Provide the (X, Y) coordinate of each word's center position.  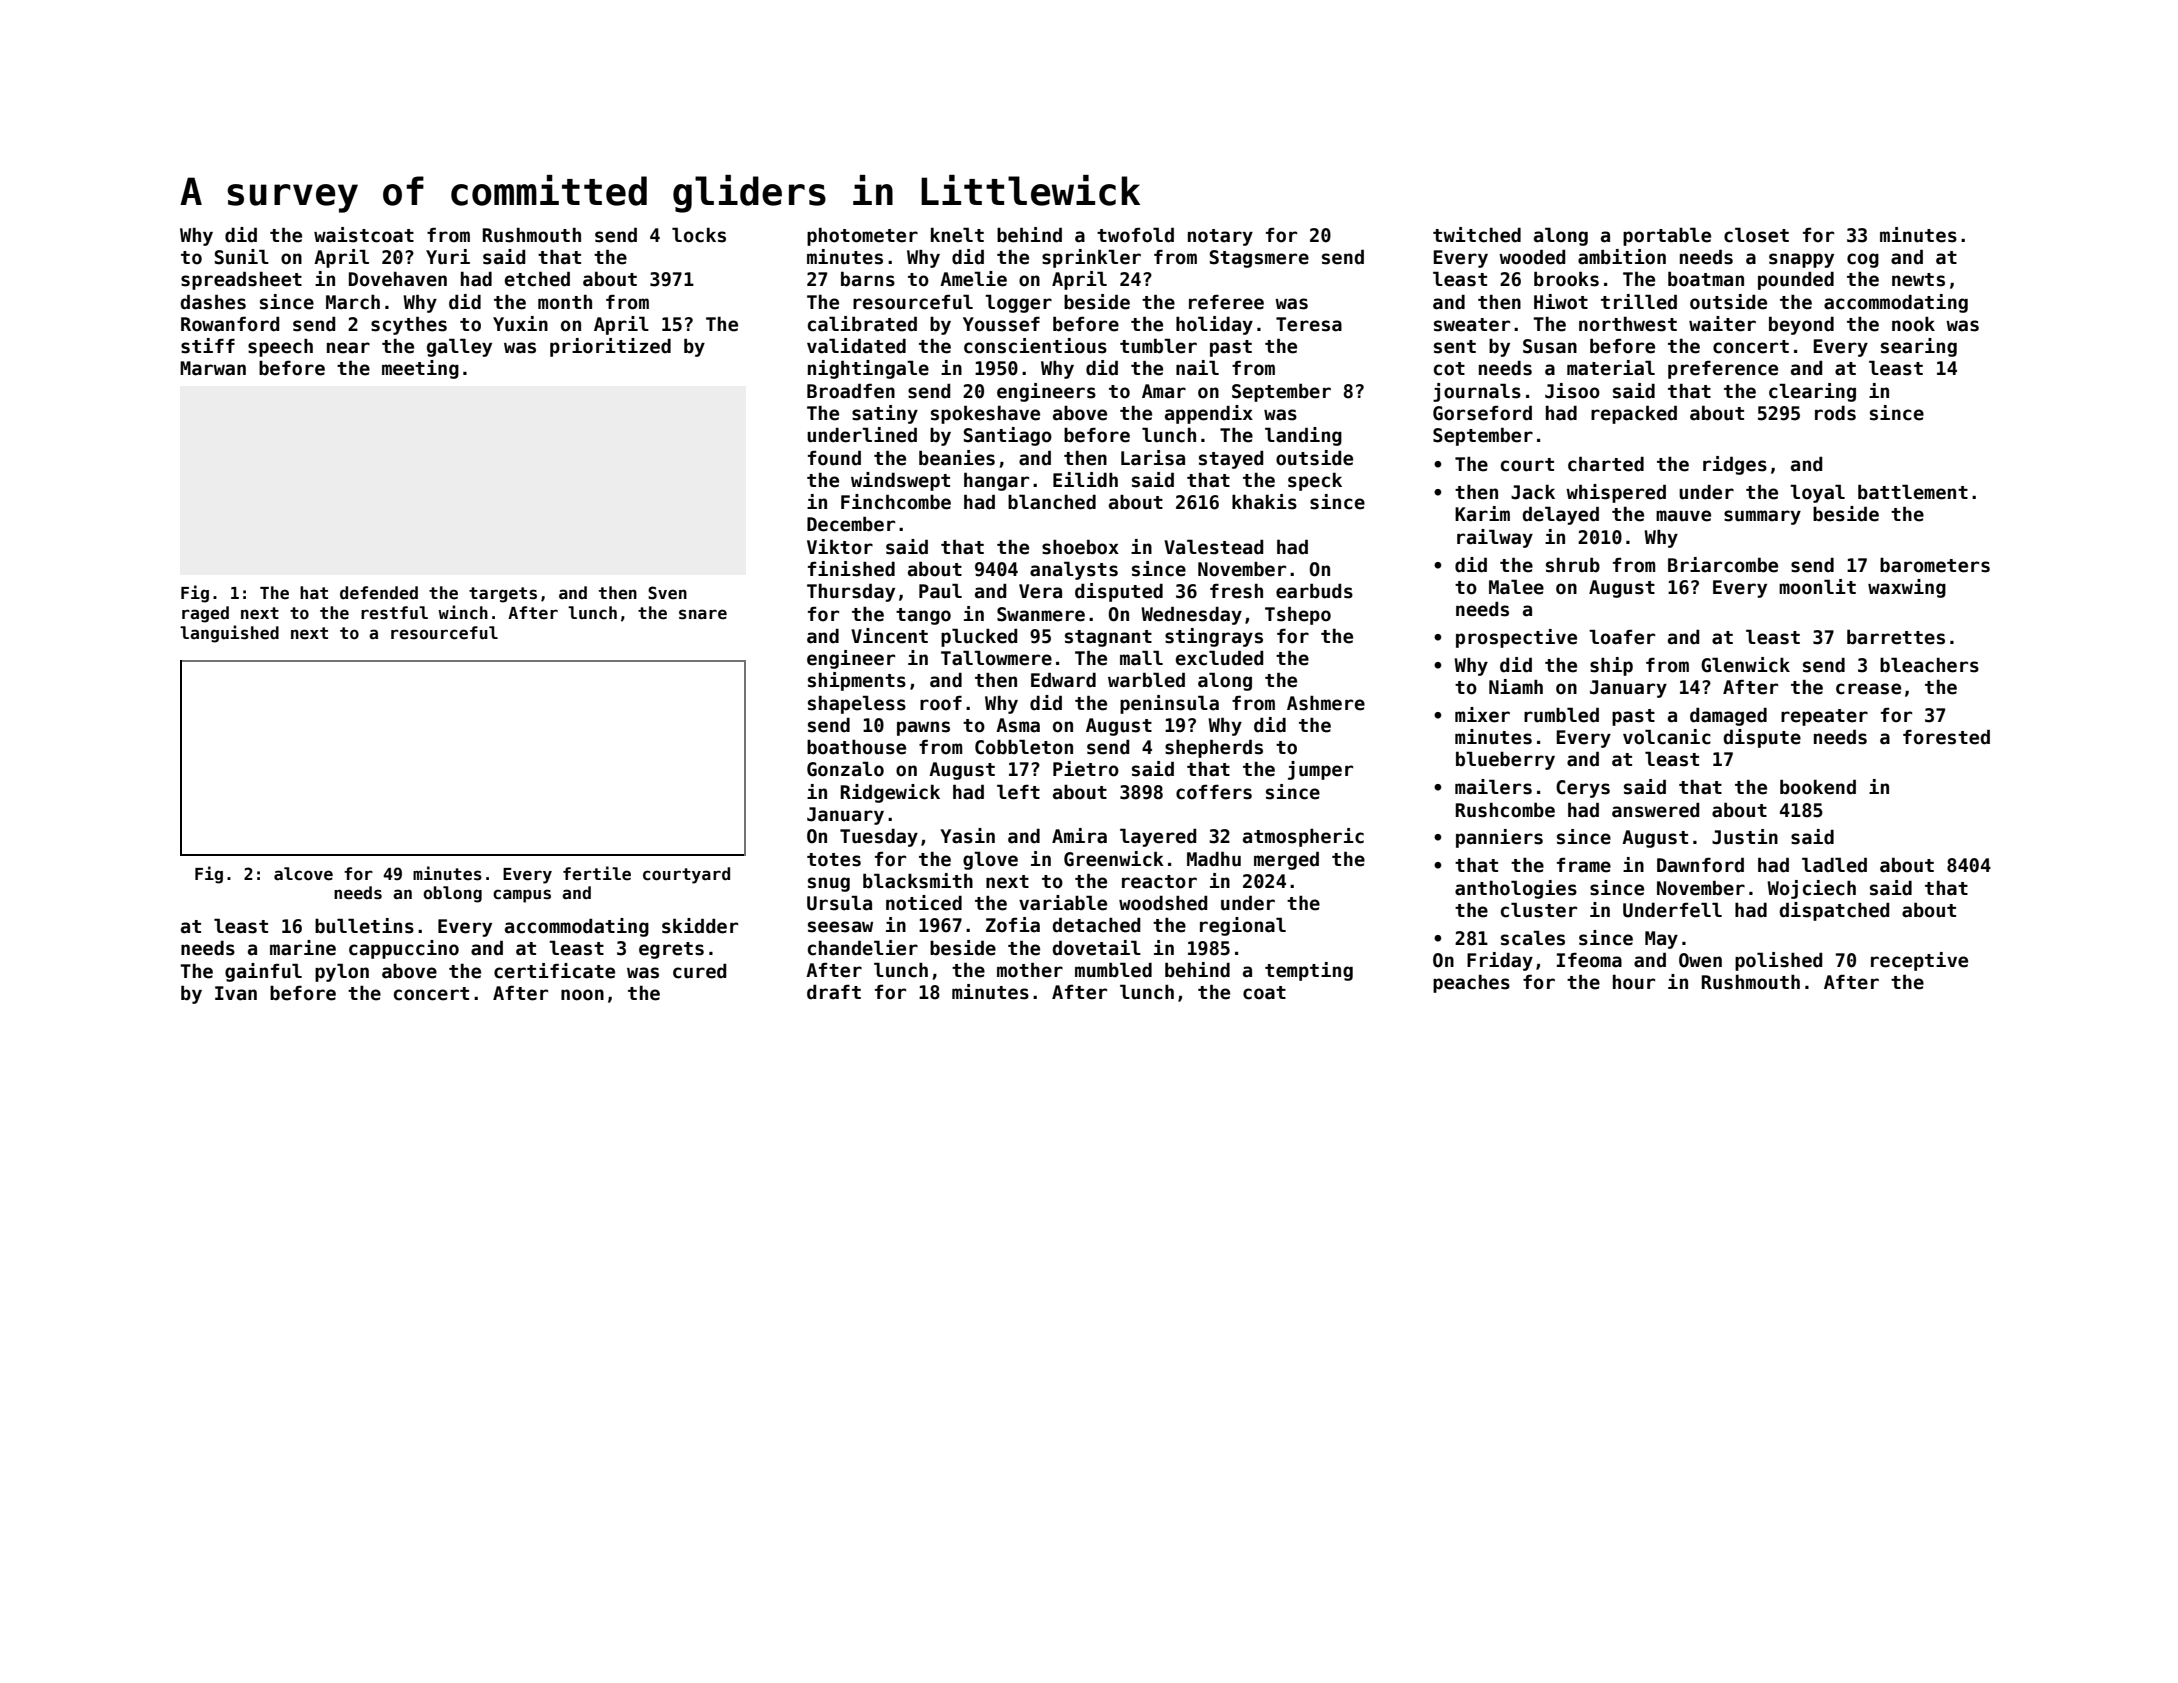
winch (463, 612)
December (851, 524)
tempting (1309, 971)
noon (582, 995)
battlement (1913, 492)
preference (1723, 370)
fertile (597, 873)
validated (856, 346)
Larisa (1153, 458)
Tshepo (1298, 615)
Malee (1516, 587)
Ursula (839, 903)
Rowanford (230, 324)
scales (1533, 938)
